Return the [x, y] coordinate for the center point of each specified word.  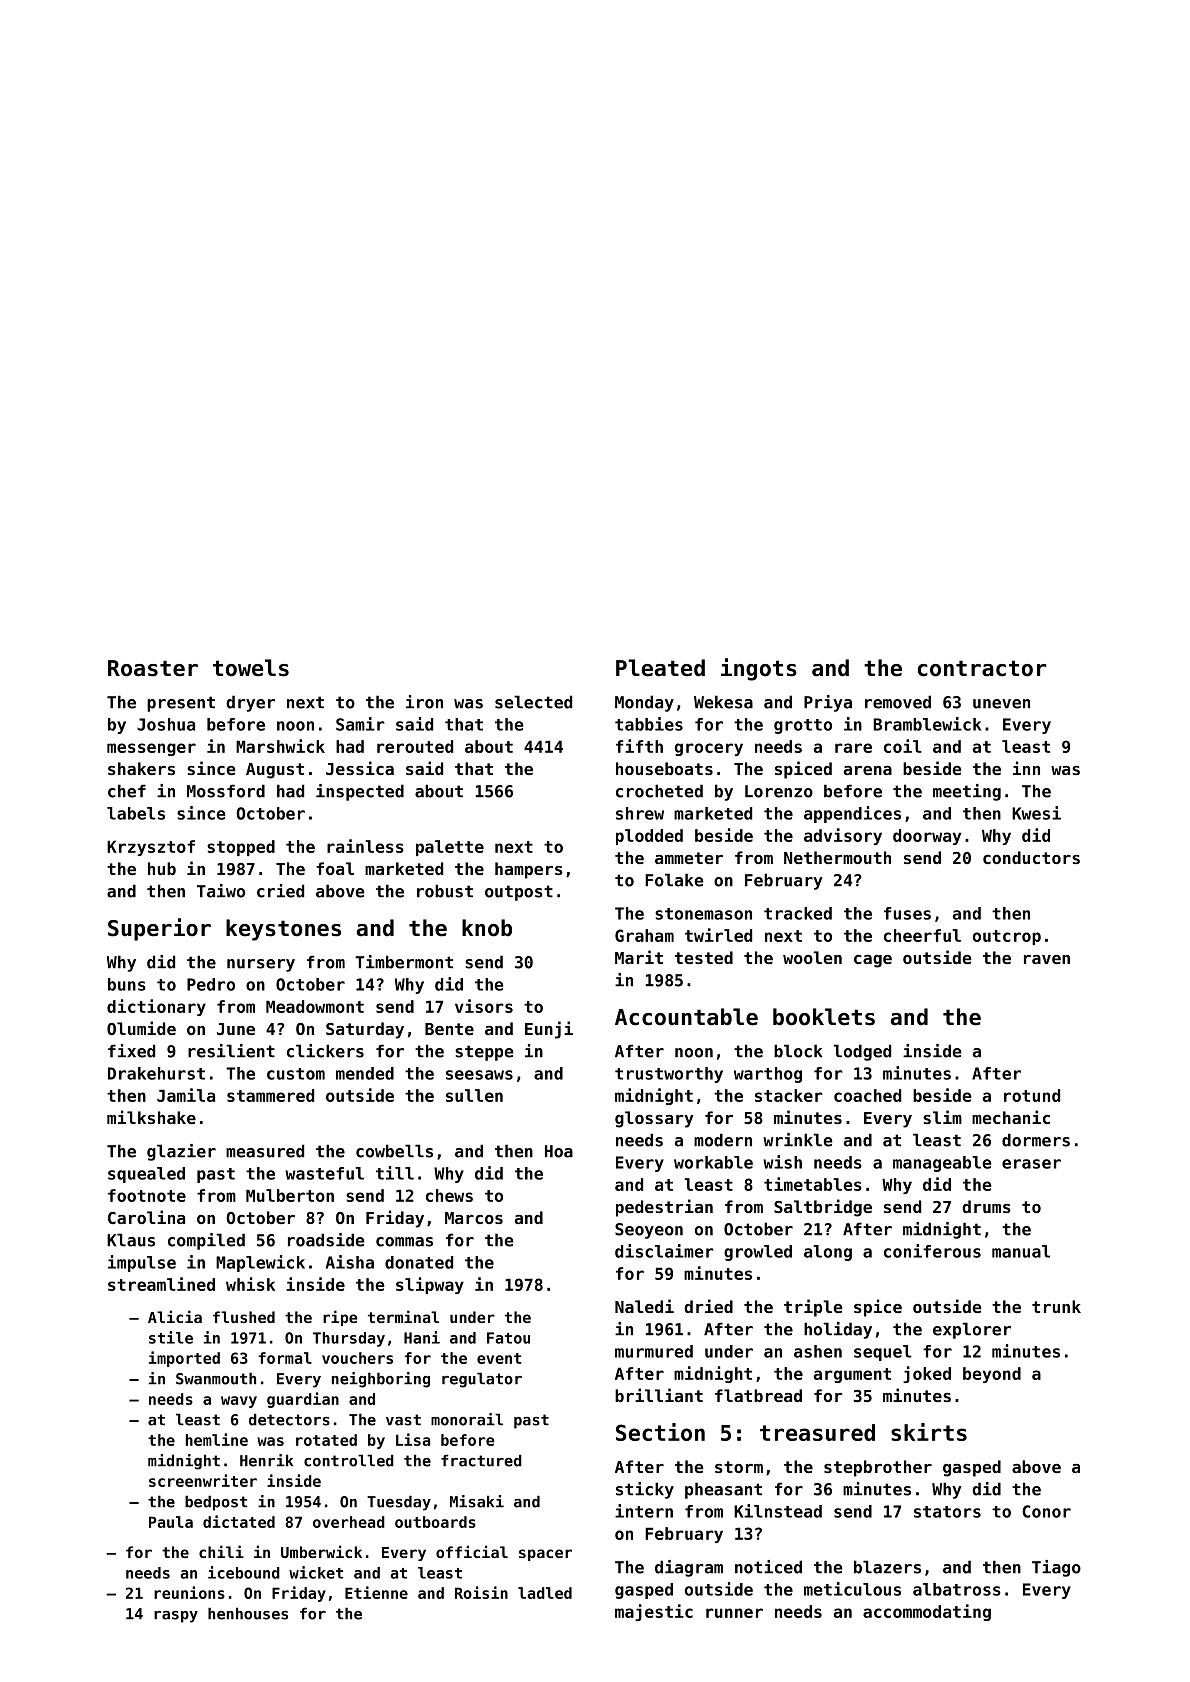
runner [734, 1613]
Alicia [175, 1316]
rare [853, 748]
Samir [360, 724]
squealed [146, 1175]
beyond [992, 1375]
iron [424, 702]
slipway [430, 1285]
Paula [171, 1522]
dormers [1036, 1140]
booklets [824, 1017]
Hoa [559, 1151]
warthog [768, 1075]
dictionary [156, 1007]
